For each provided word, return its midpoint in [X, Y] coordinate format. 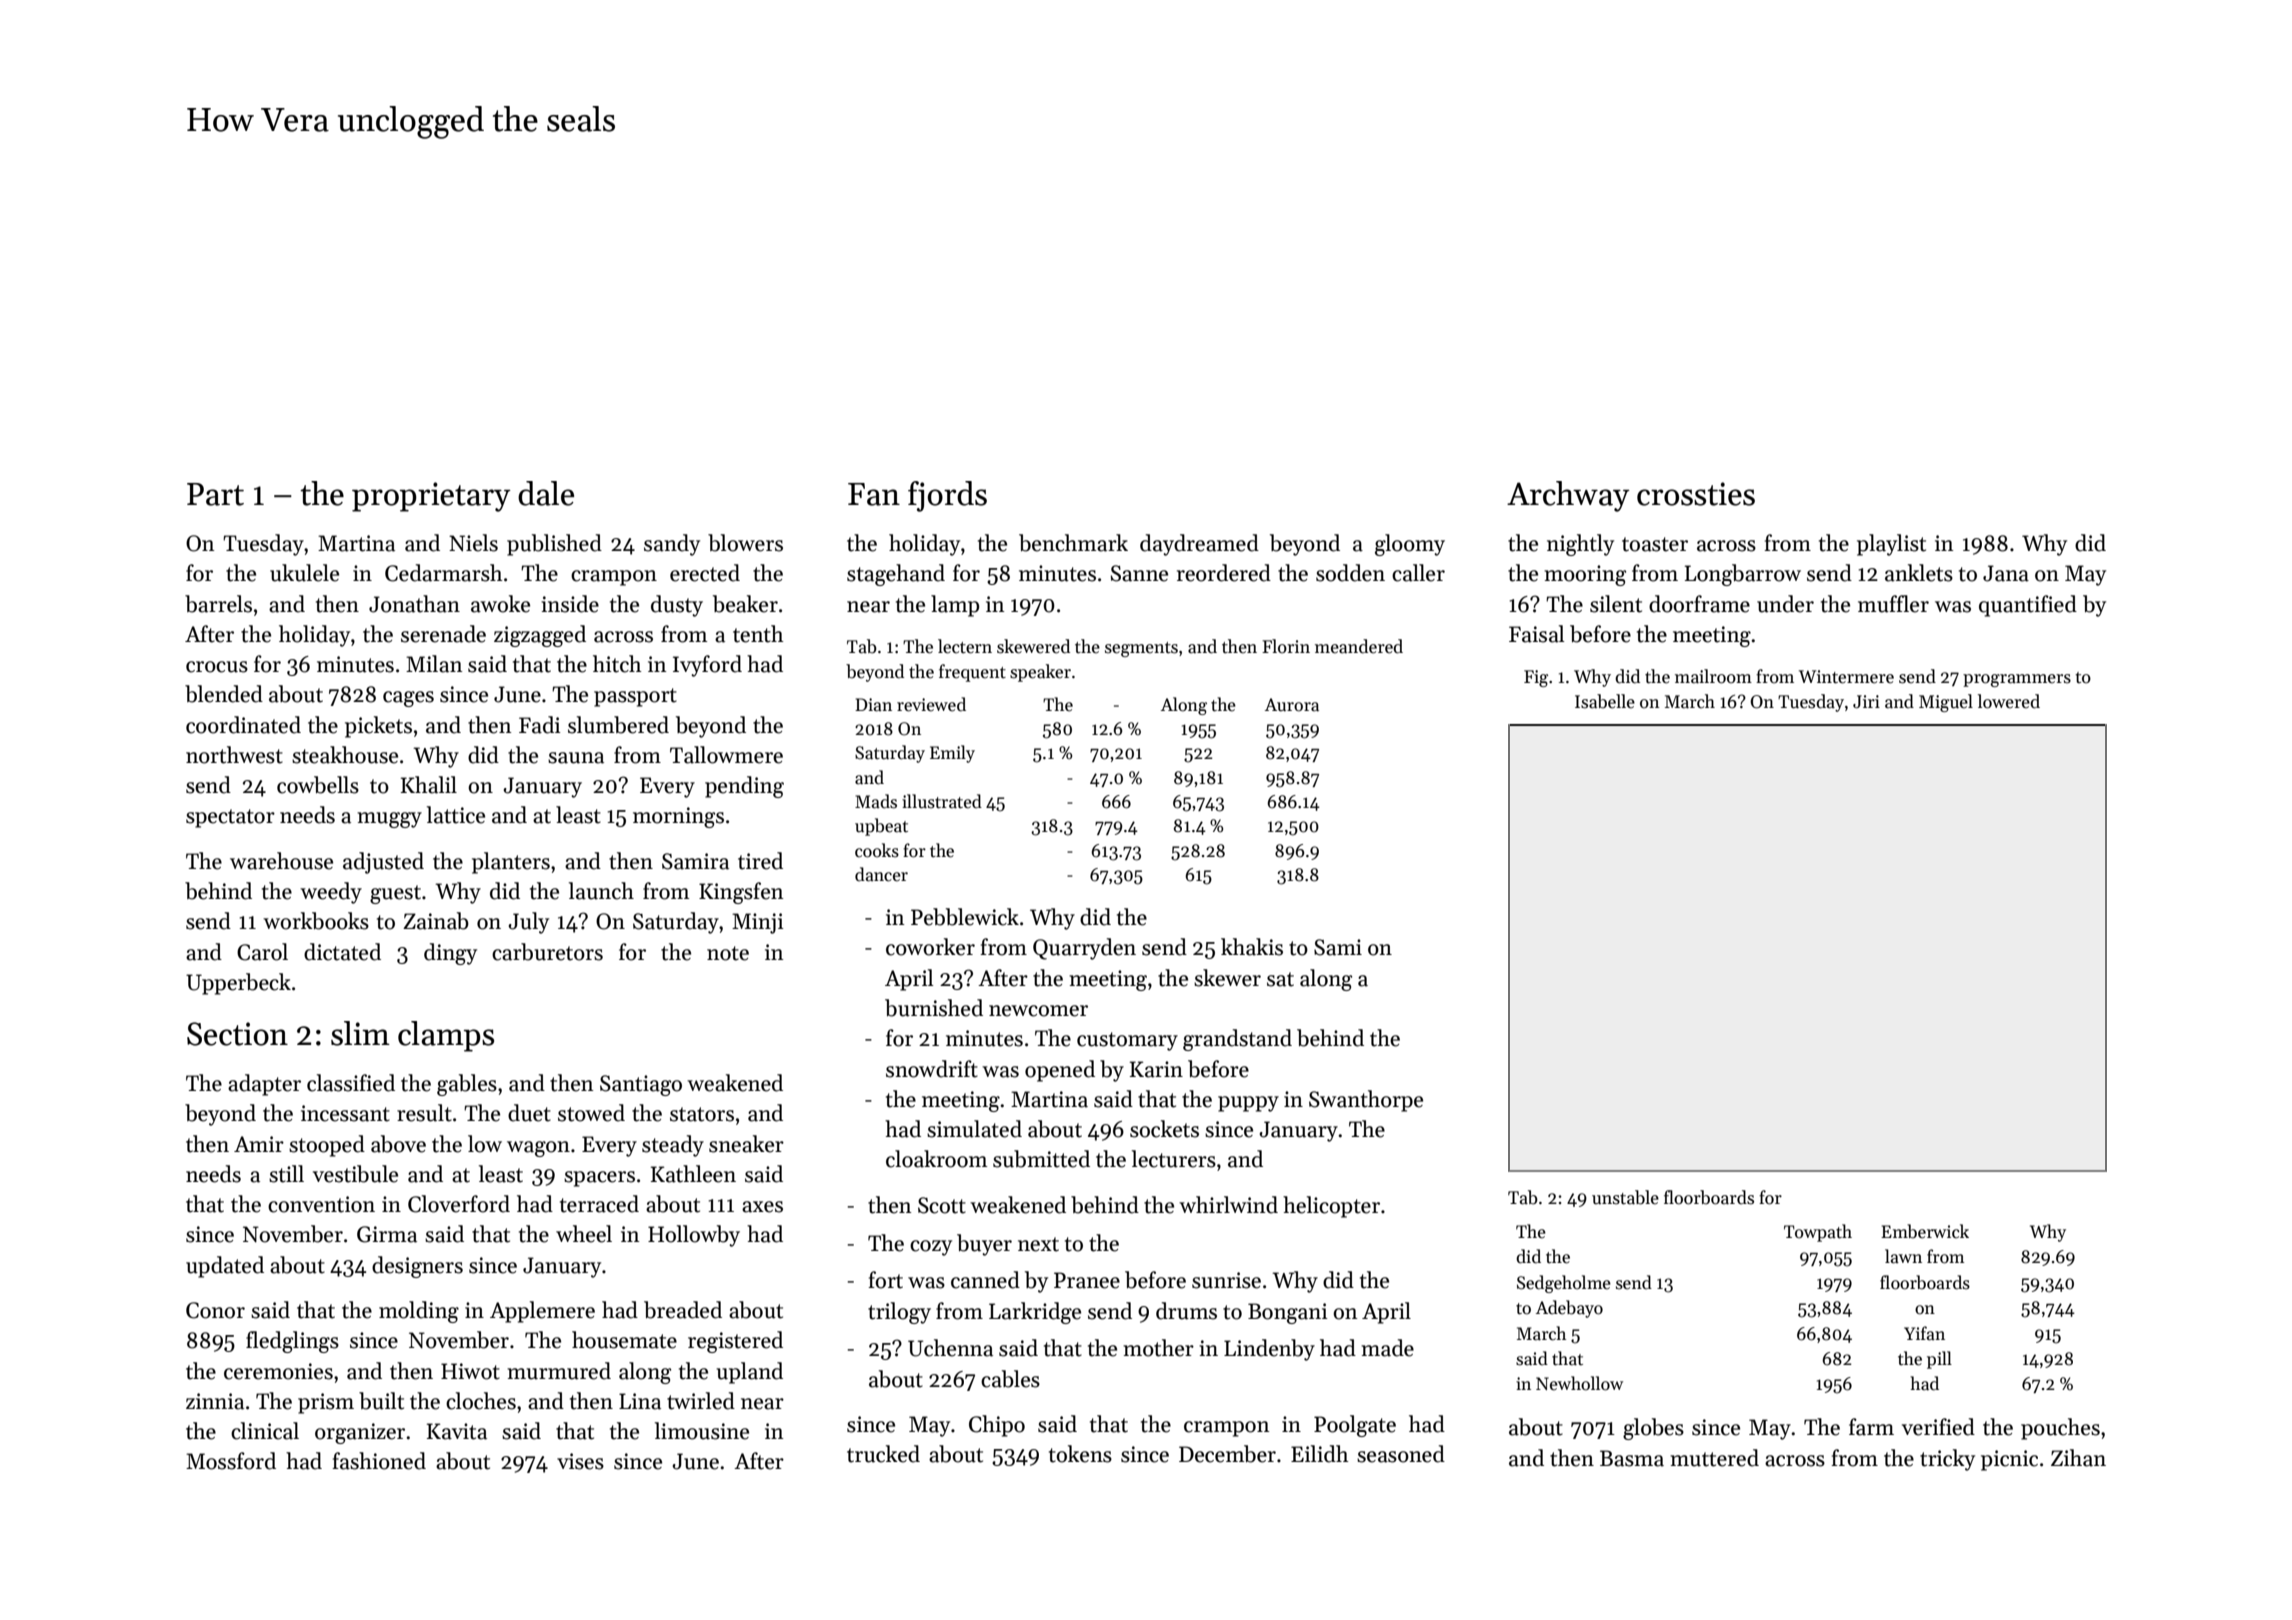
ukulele [304, 573]
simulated [974, 1129]
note [728, 953]
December [1227, 1454]
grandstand [1237, 1040]
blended [224, 694]
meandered [1359, 646]
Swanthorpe [1366, 1101]
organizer [360, 1433]
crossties [1696, 494]
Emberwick [1925, 1231]
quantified [2028, 606]
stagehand [896, 575]
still [286, 1174]
